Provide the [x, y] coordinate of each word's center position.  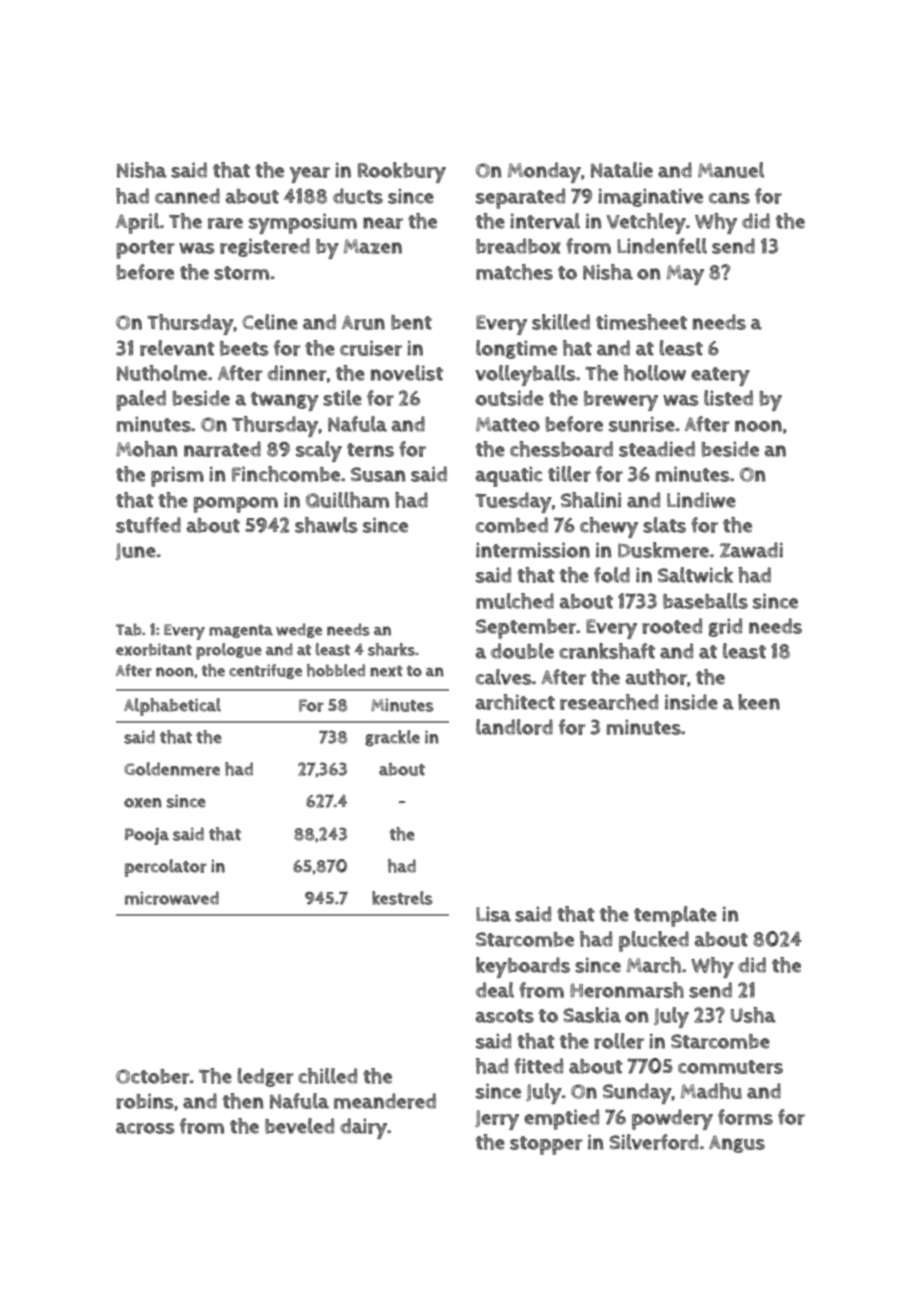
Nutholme [162, 373]
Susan [378, 474]
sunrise [642, 424]
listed [728, 398]
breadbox [518, 246]
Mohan [146, 449]
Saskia [592, 1015]
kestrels [402, 898]
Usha [753, 1015]
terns [370, 450]
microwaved [172, 898]
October [152, 1076]
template [675, 916]
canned [187, 196]
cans [729, 198]
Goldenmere [172, 769]
